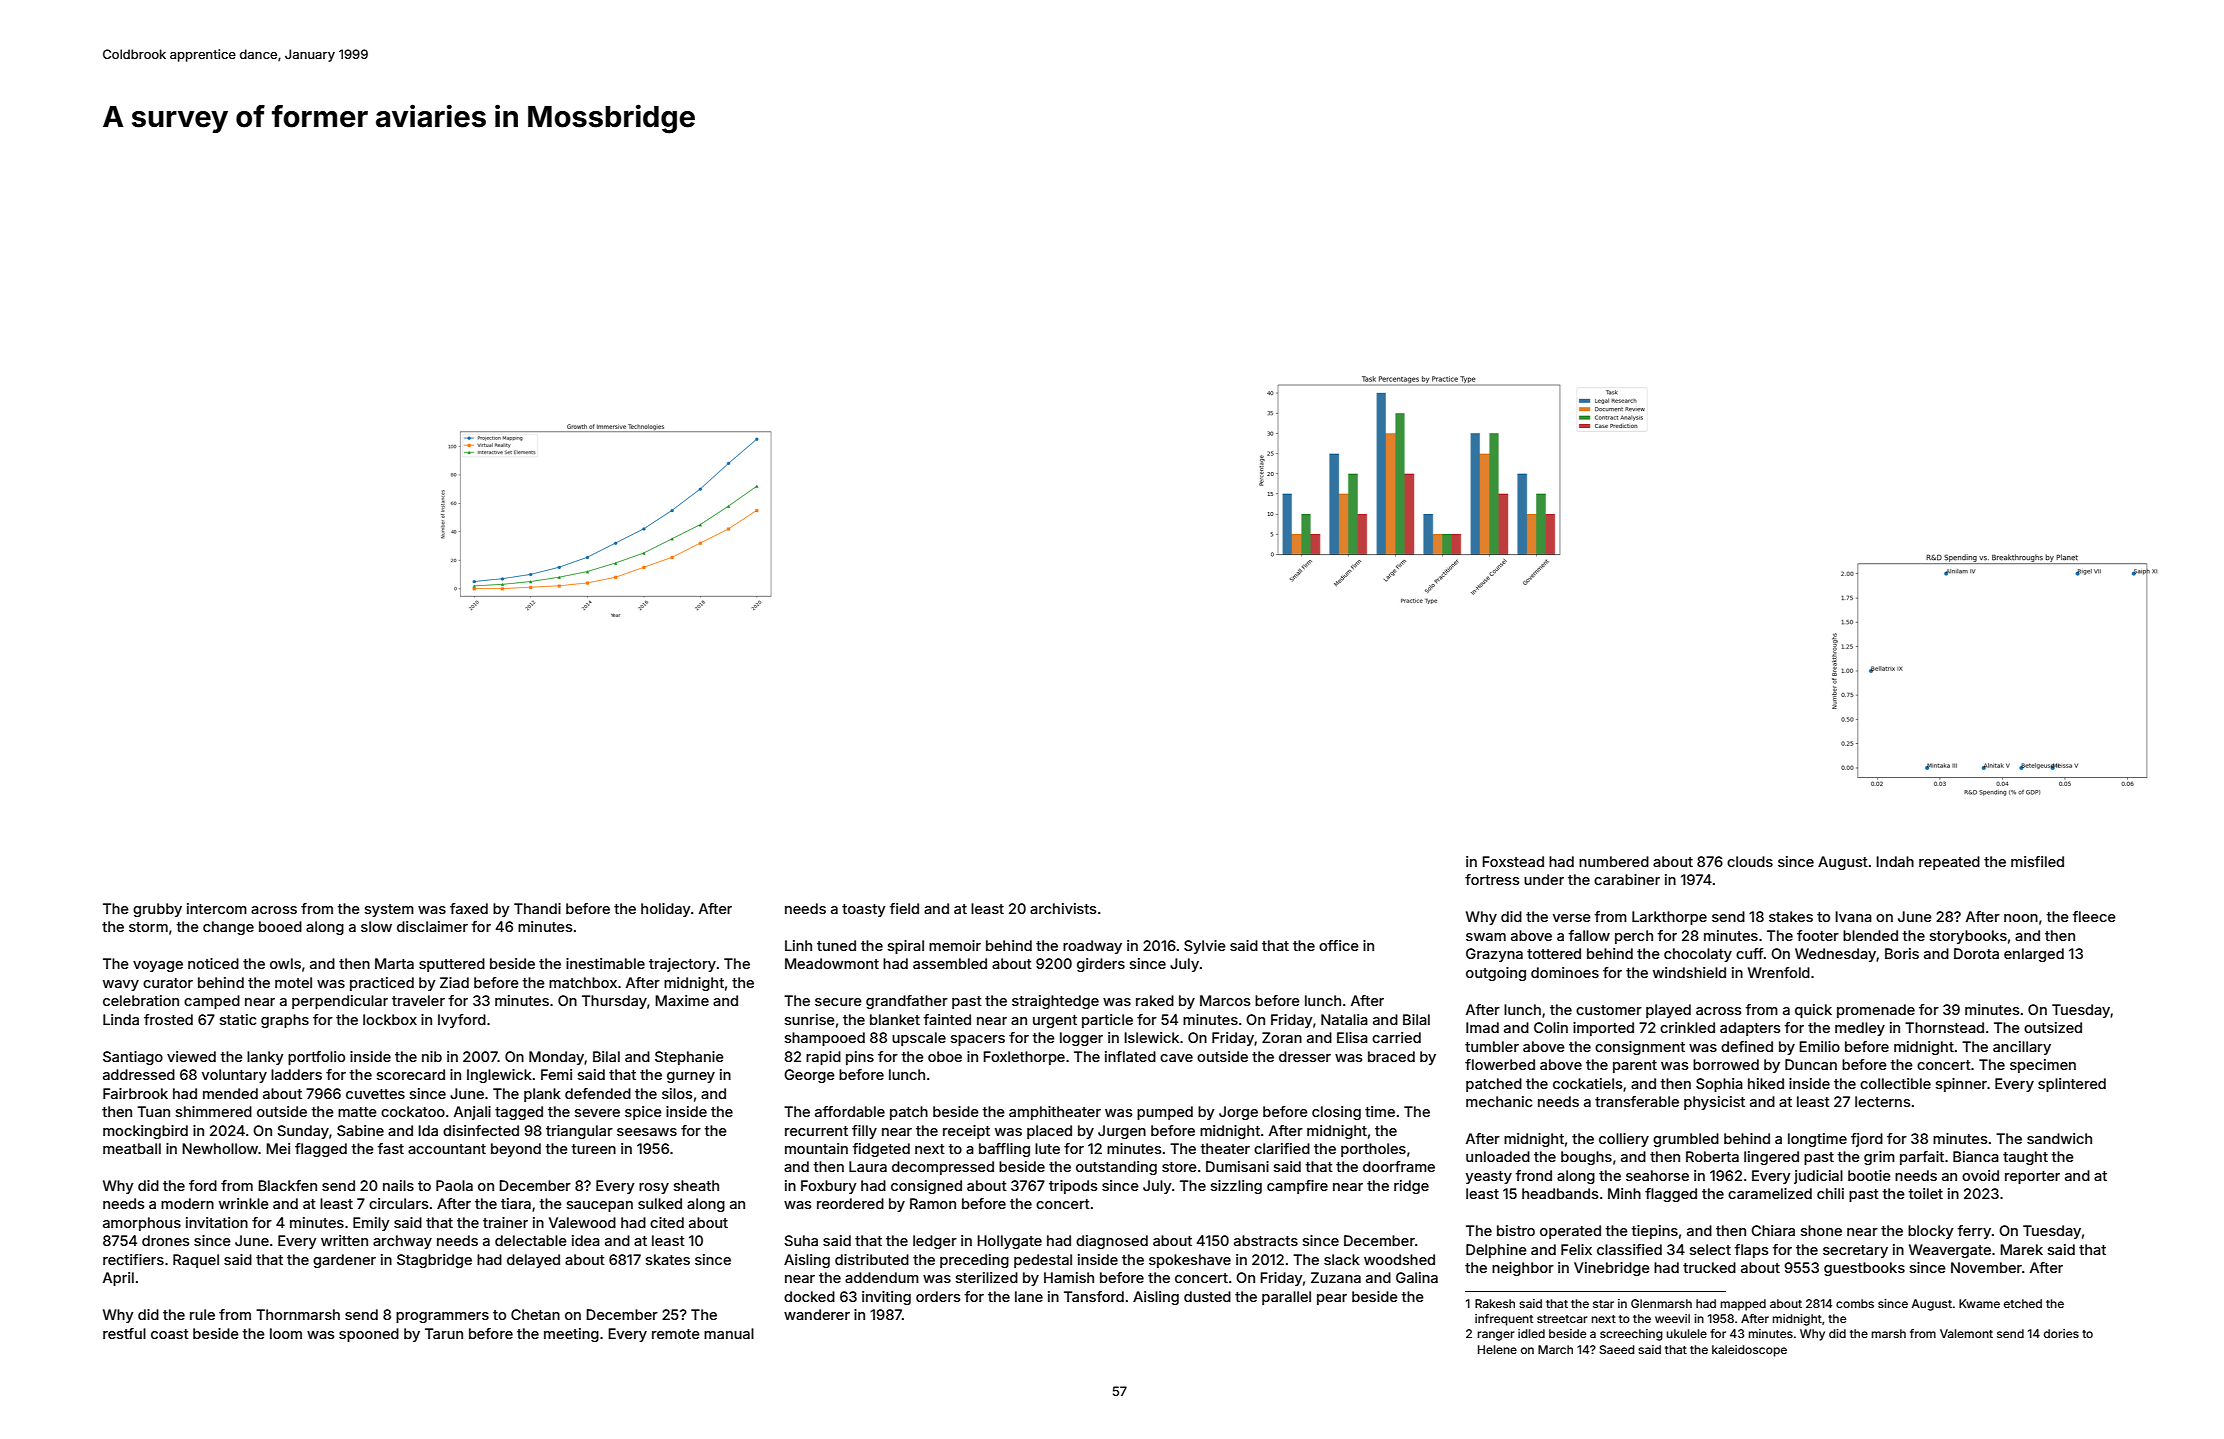  Describe the element at coordinates (1750, 861) in the screenshot. I see `clouds` at that location.
